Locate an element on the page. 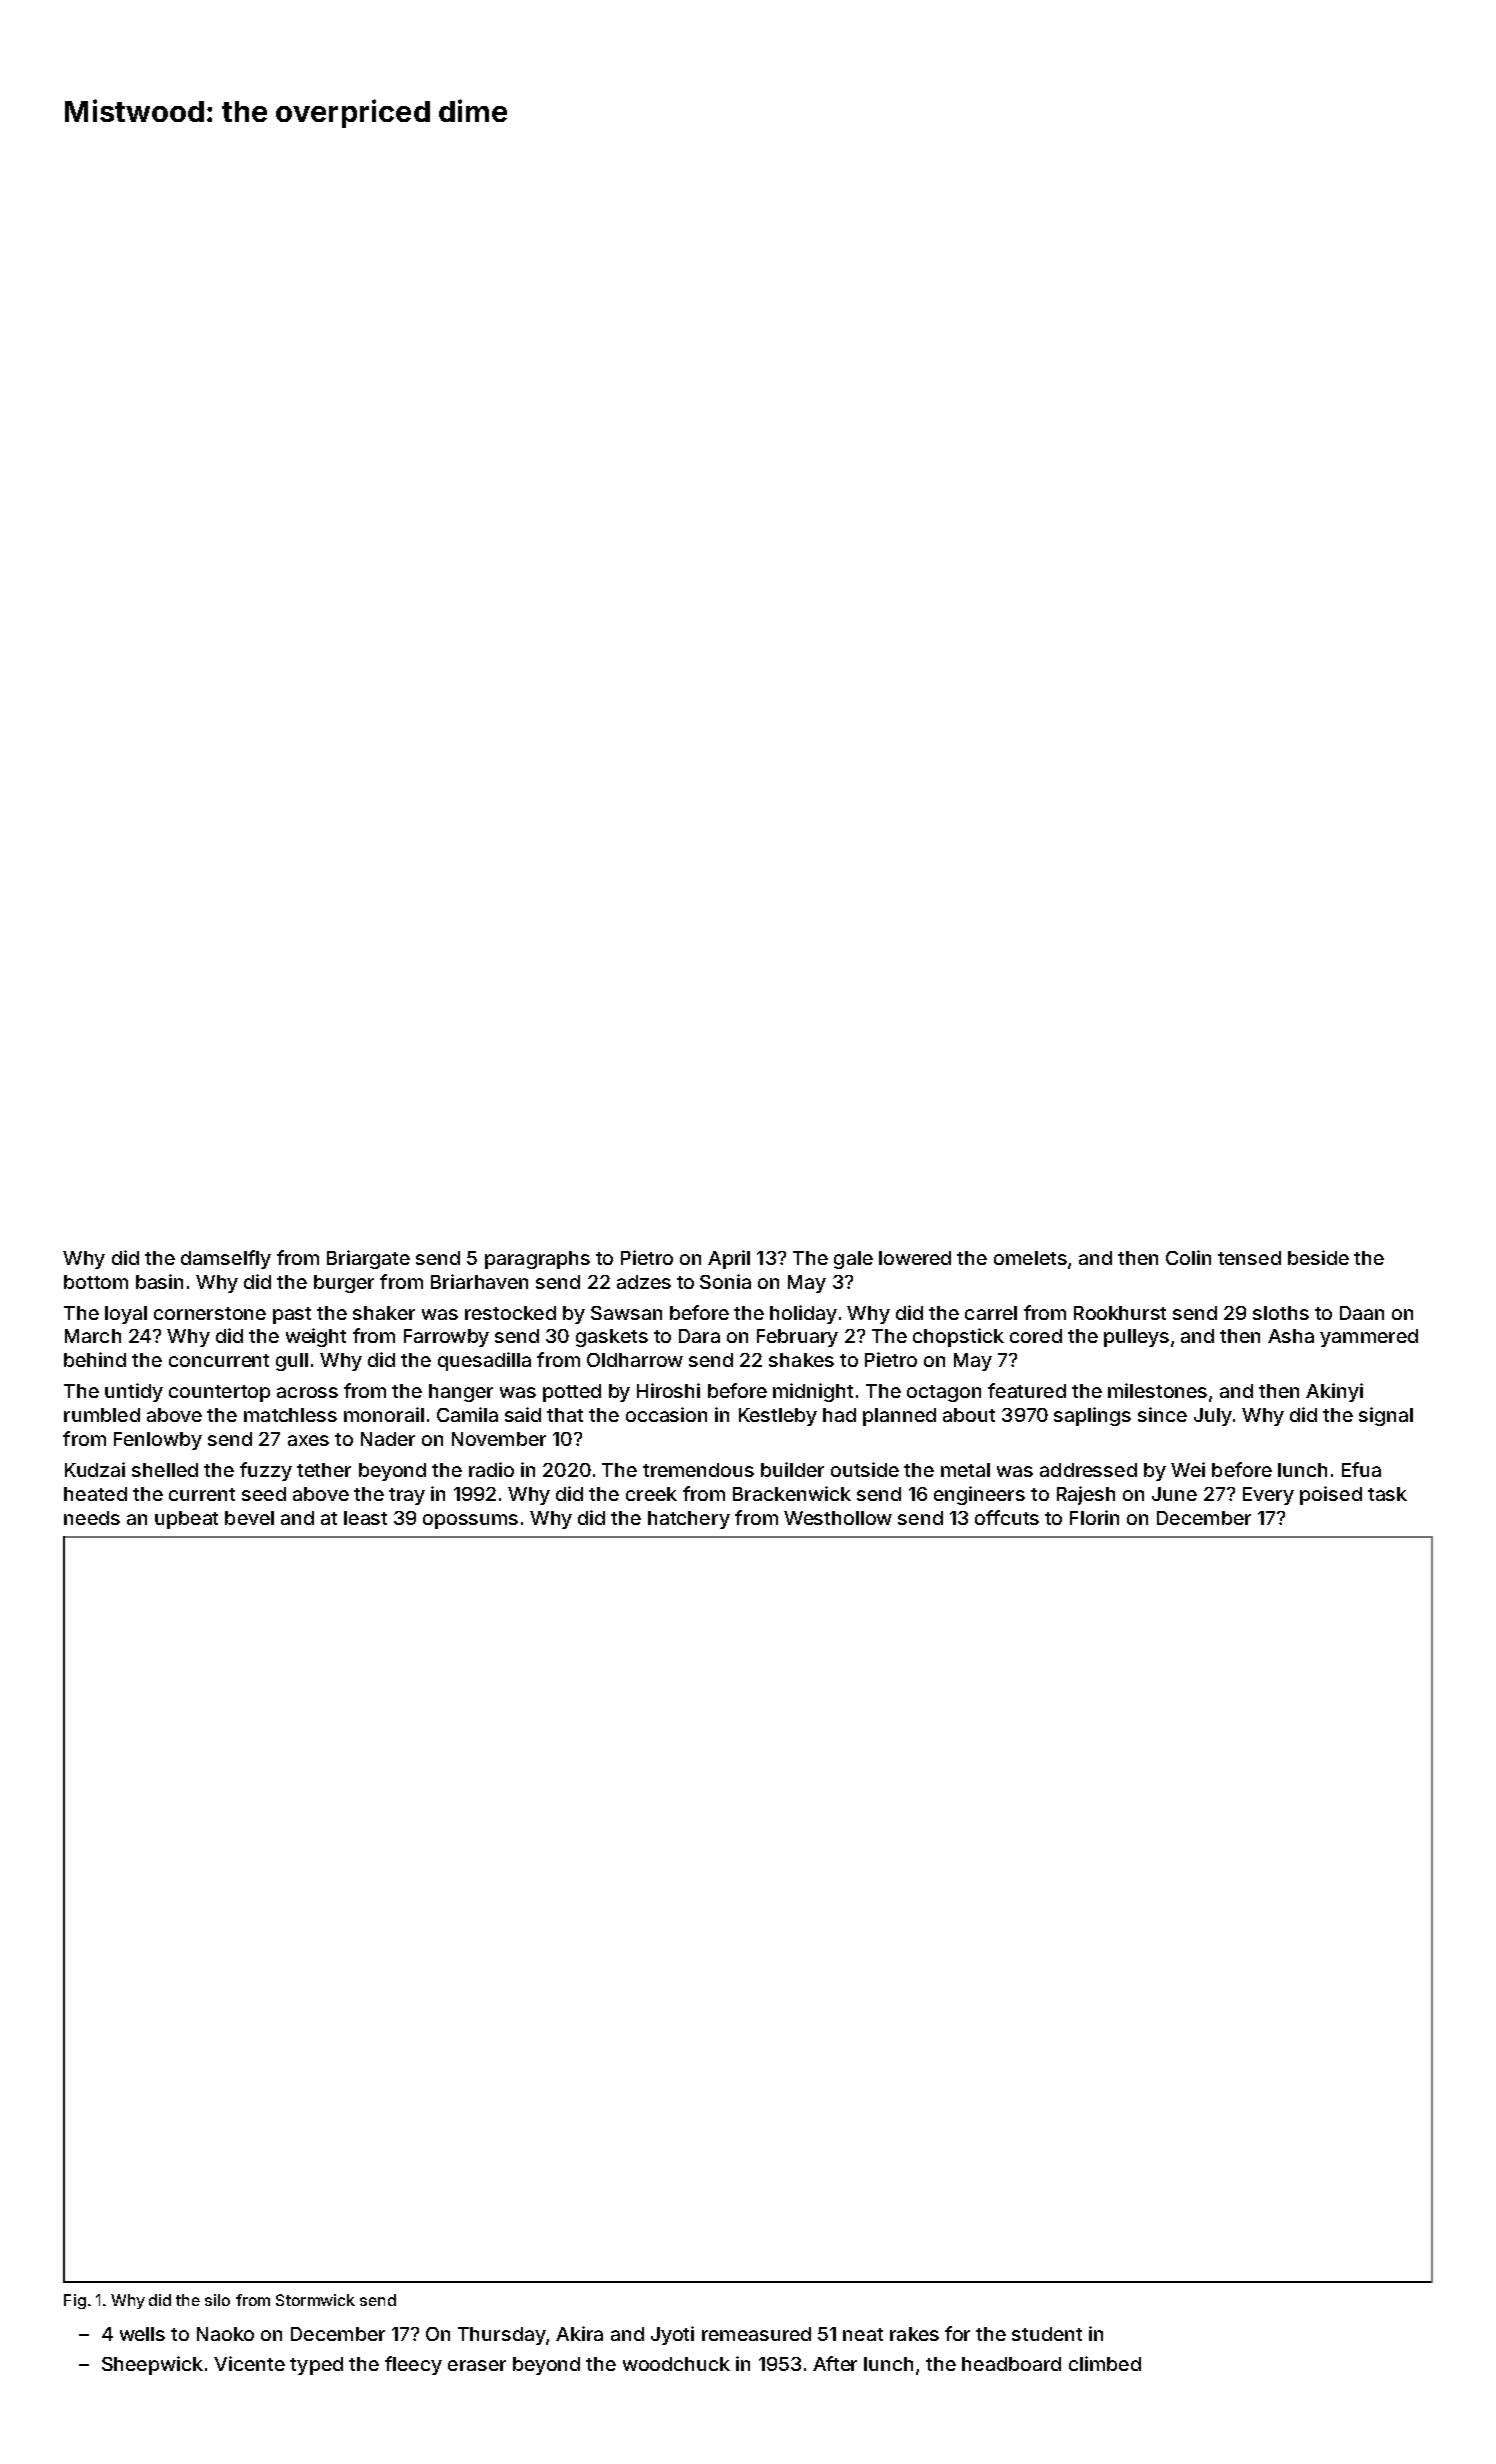 Image resolution: width=1496 pixels, height=2464 pixels. lowered is located at coordinates (915, 1258).
